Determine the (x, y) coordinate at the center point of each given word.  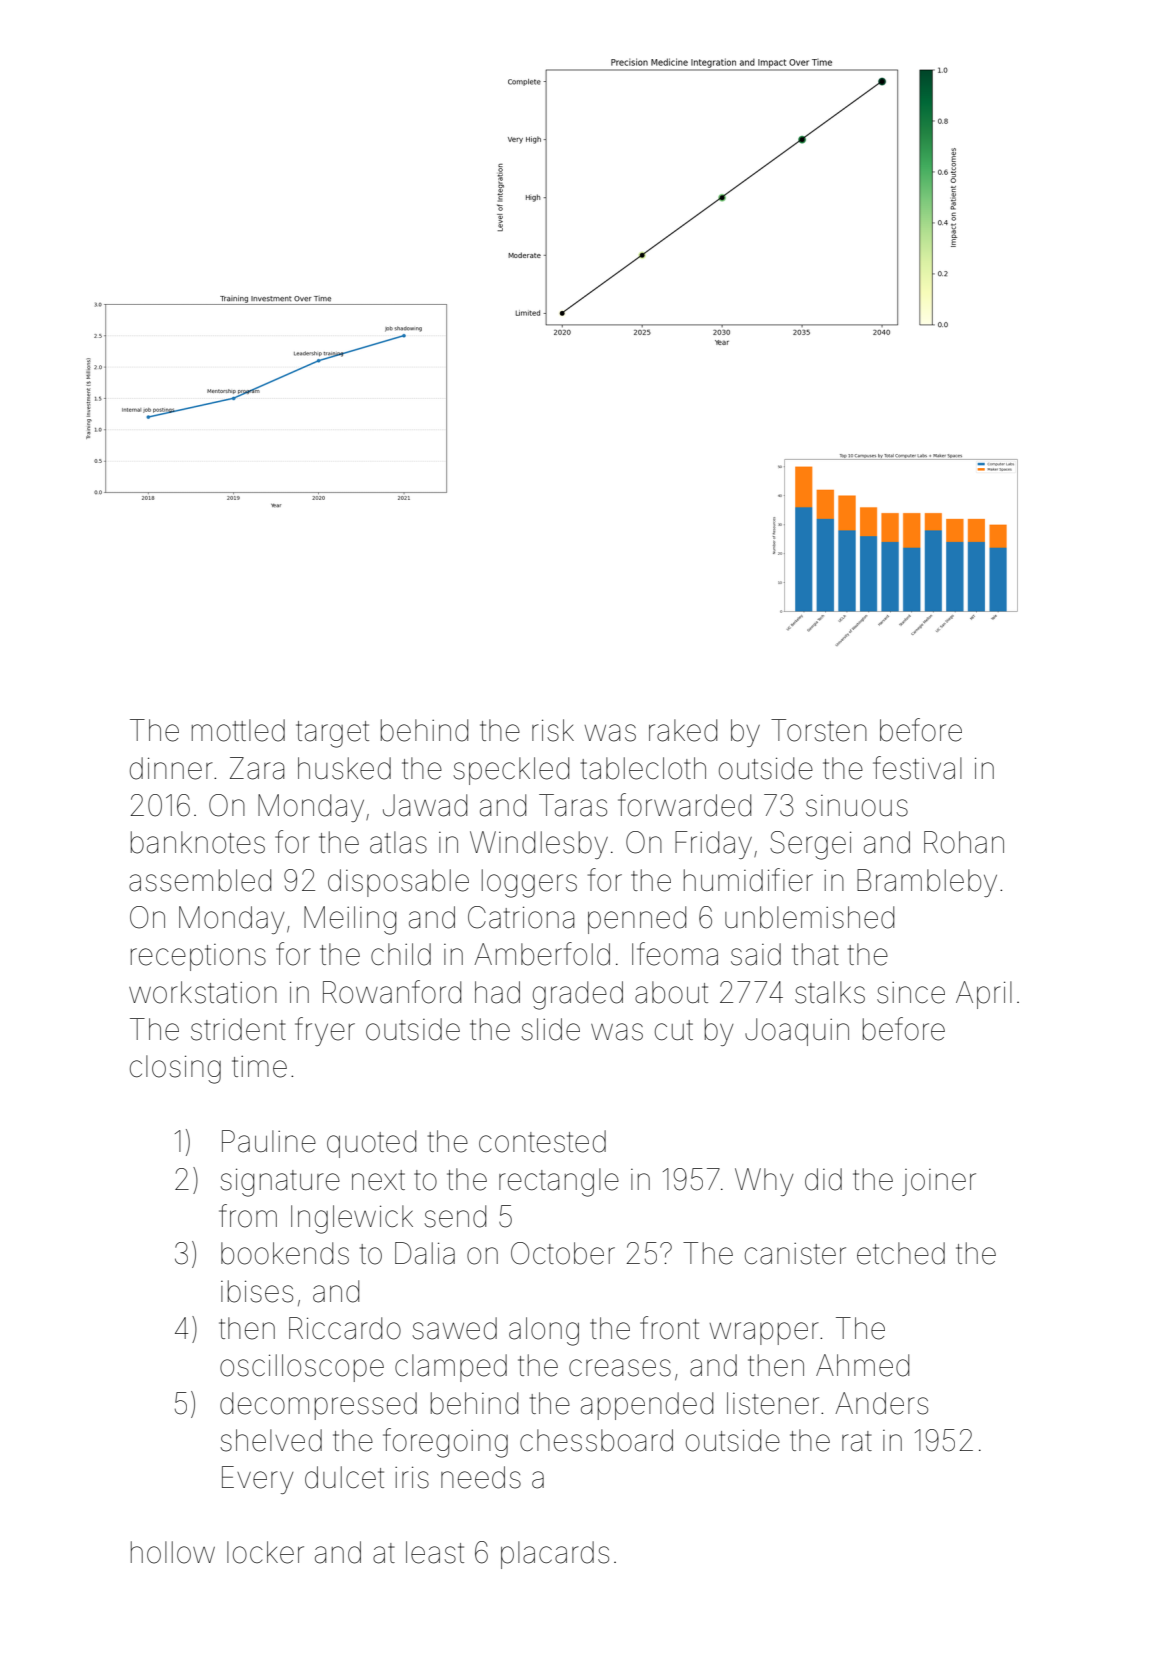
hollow (173, 1552)
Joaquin (797, 1032)
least (435, 1552)
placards (555, 1555)
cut (674, 1030)
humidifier (748, 880)
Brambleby (927, 883)
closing (175, 1069)
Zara (257, 768)
